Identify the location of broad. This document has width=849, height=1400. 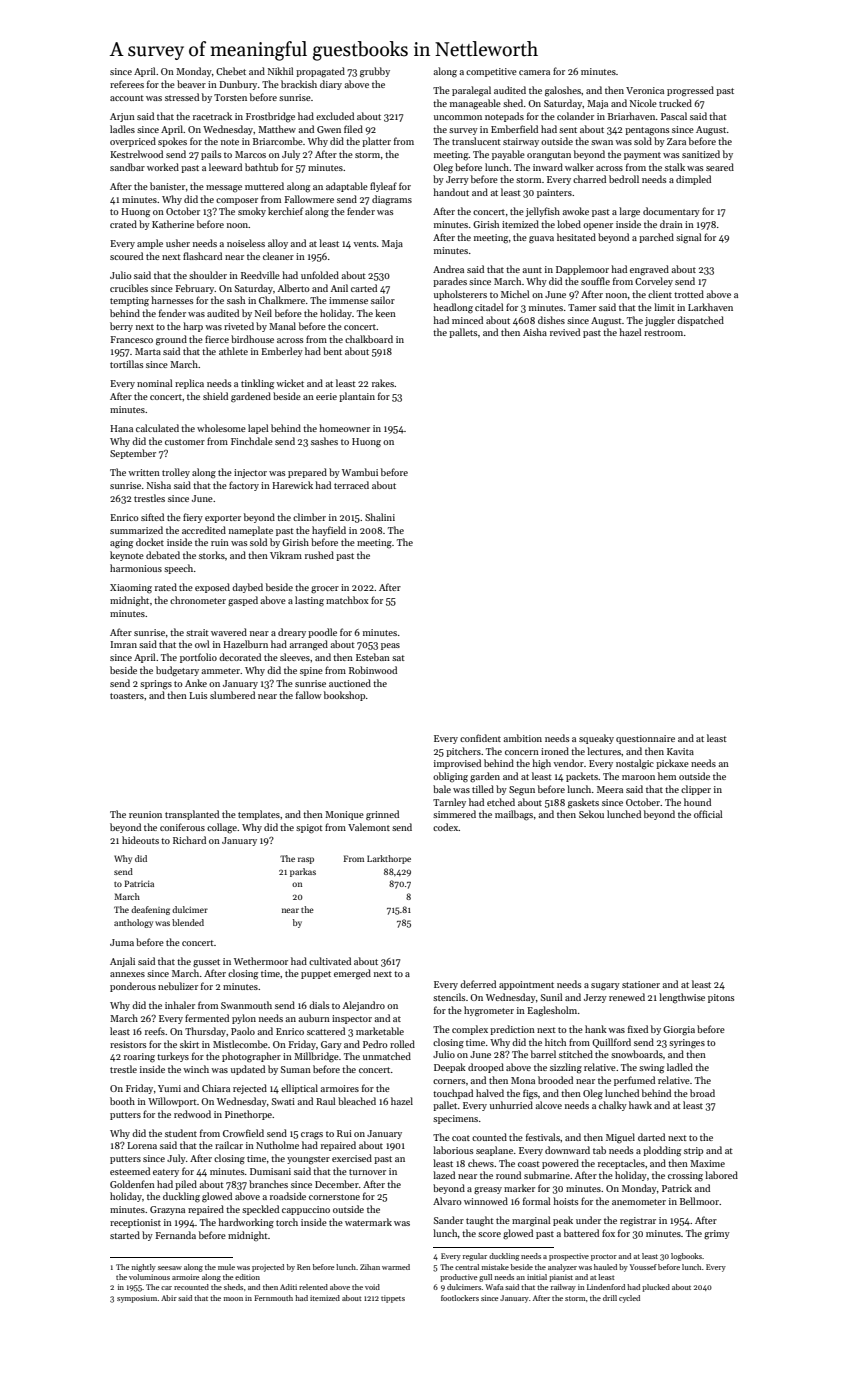
(702, 1093).
